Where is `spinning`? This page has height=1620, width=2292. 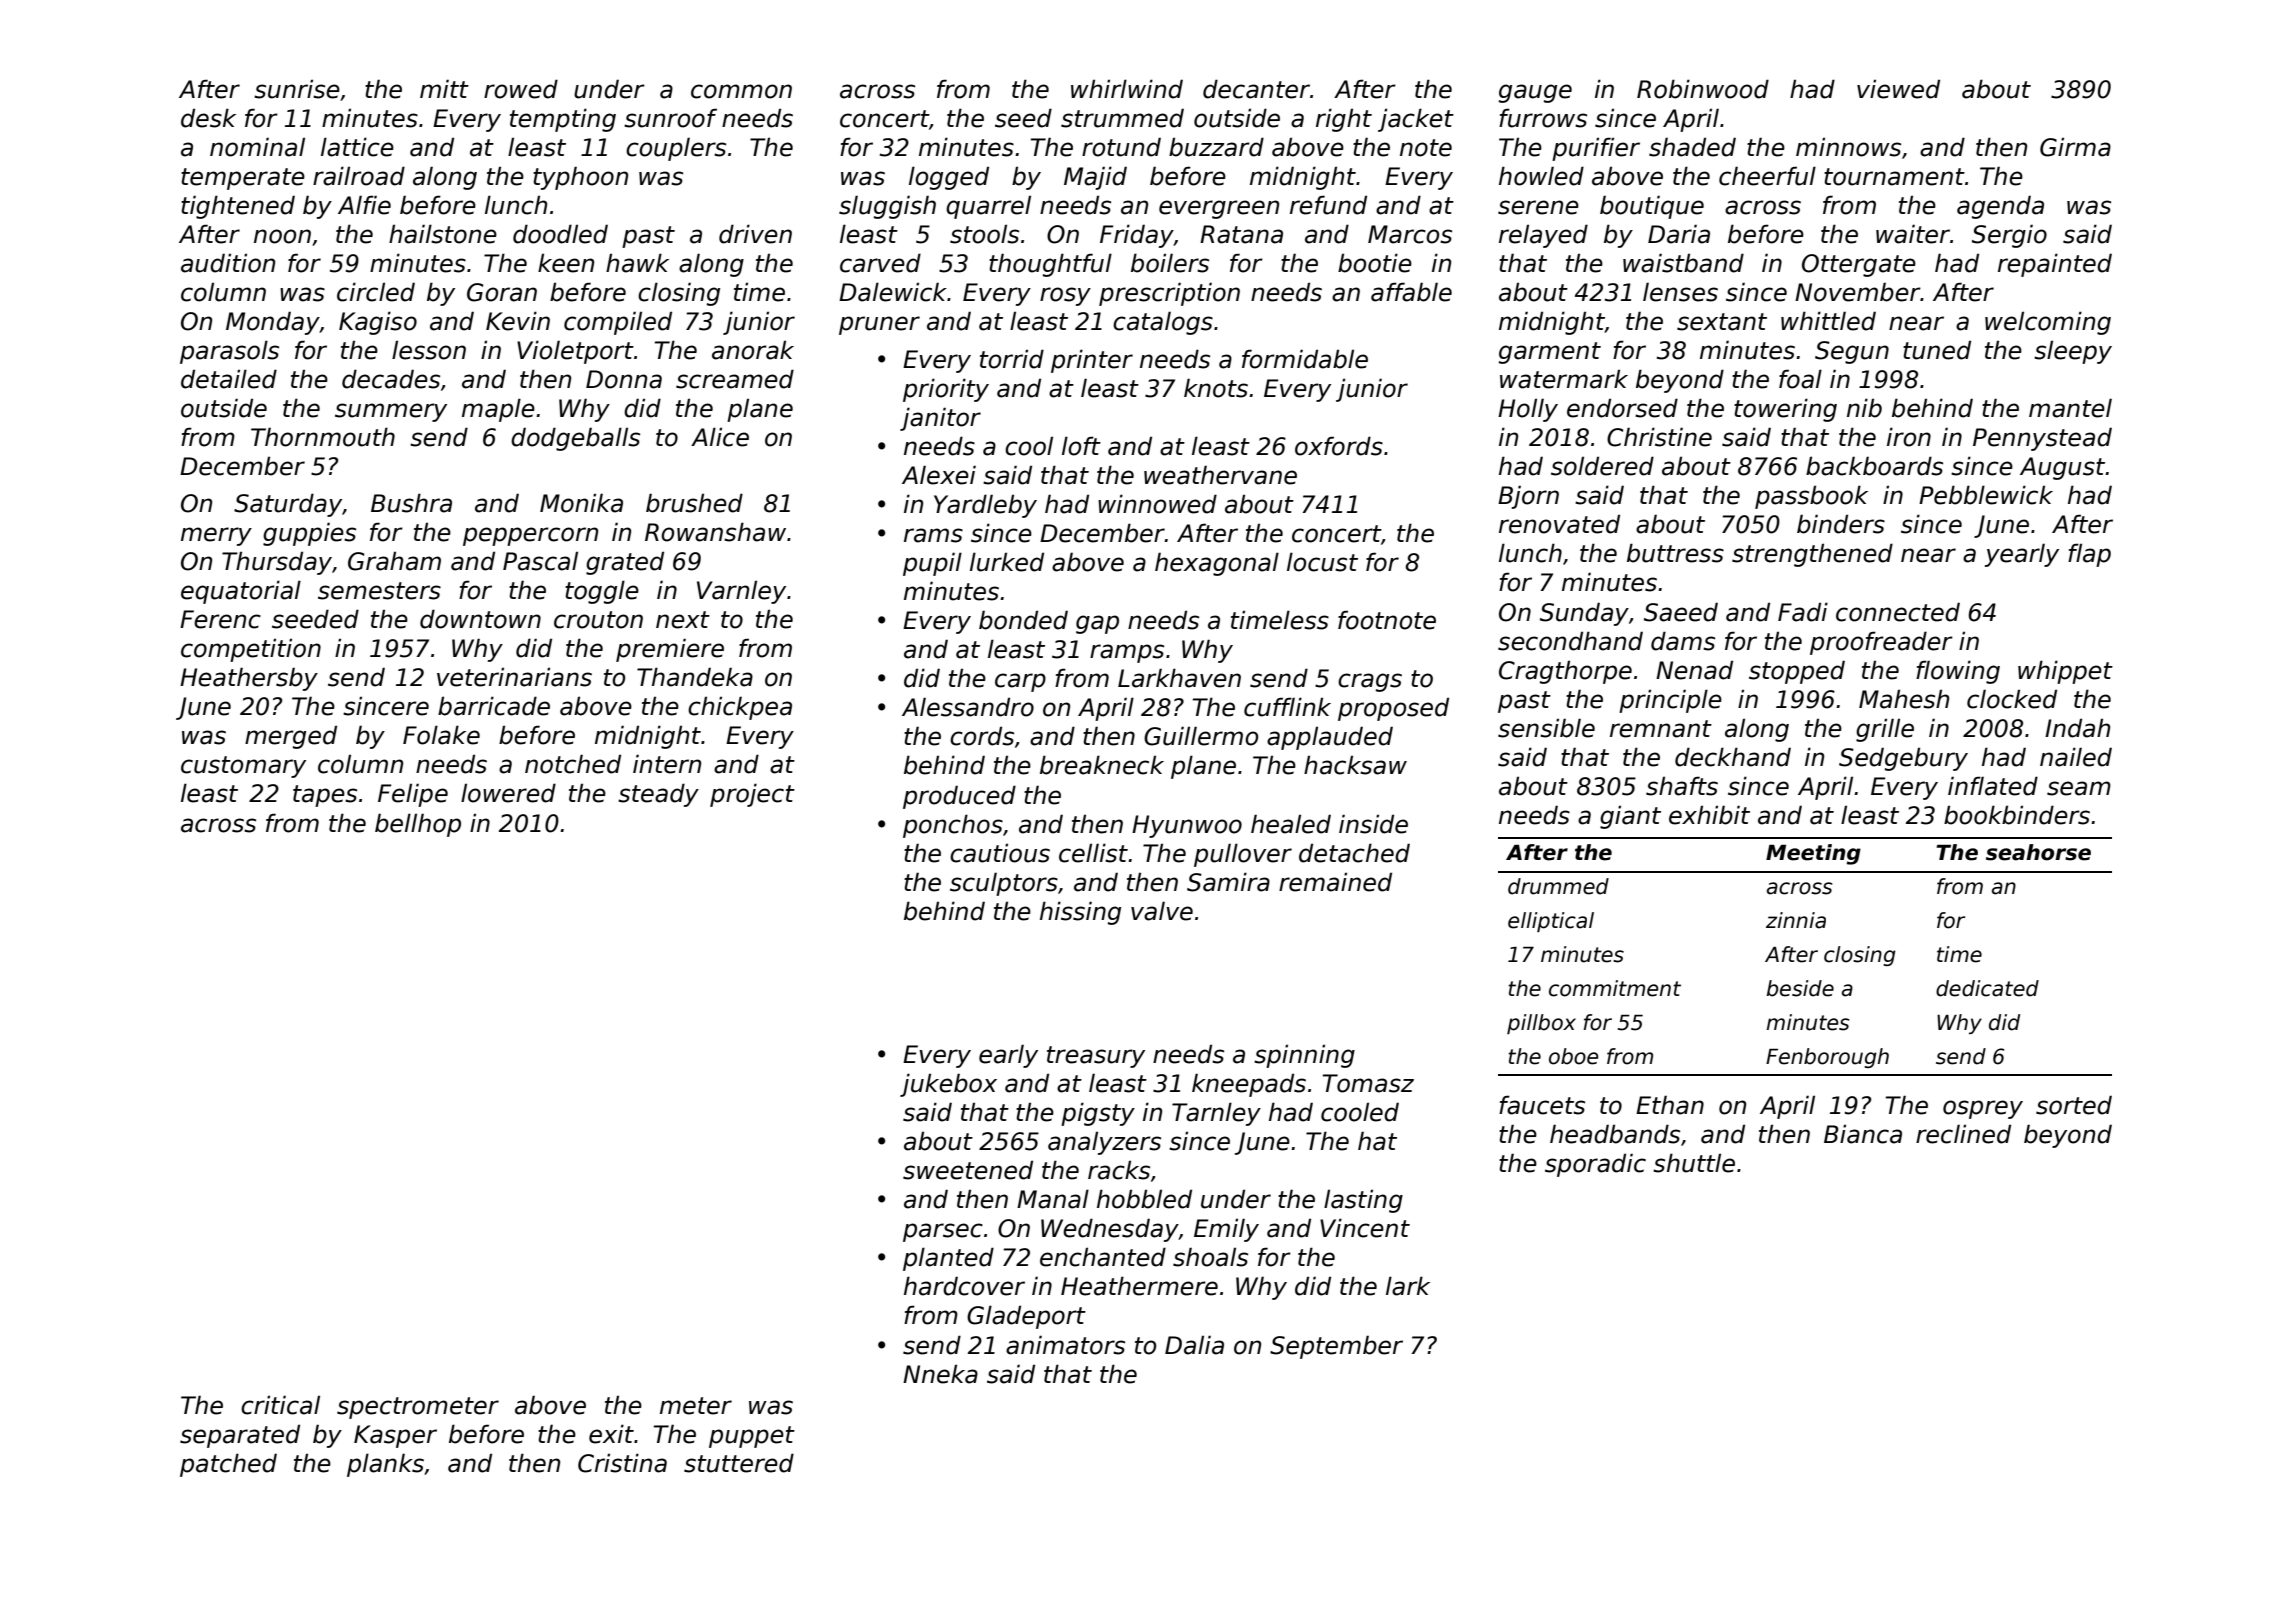 spinning is located at coordinates (1304, 1056).
